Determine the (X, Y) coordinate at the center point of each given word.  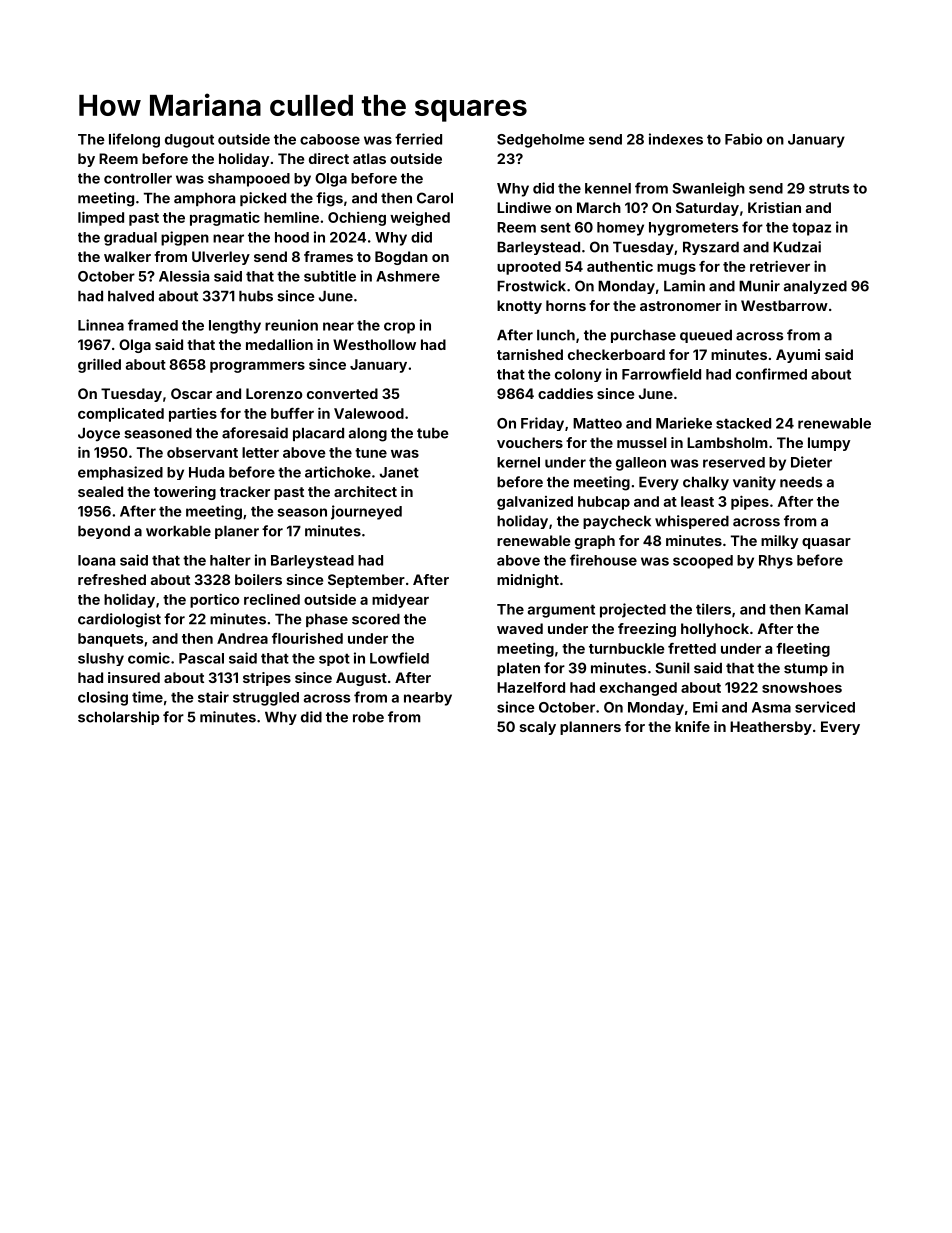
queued (706, 336)
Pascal (201, 658)
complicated (121, 415)
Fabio (743, 139)
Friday (542, 424)
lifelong (134, 140)
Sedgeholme (541, 141)
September (366, 581)
